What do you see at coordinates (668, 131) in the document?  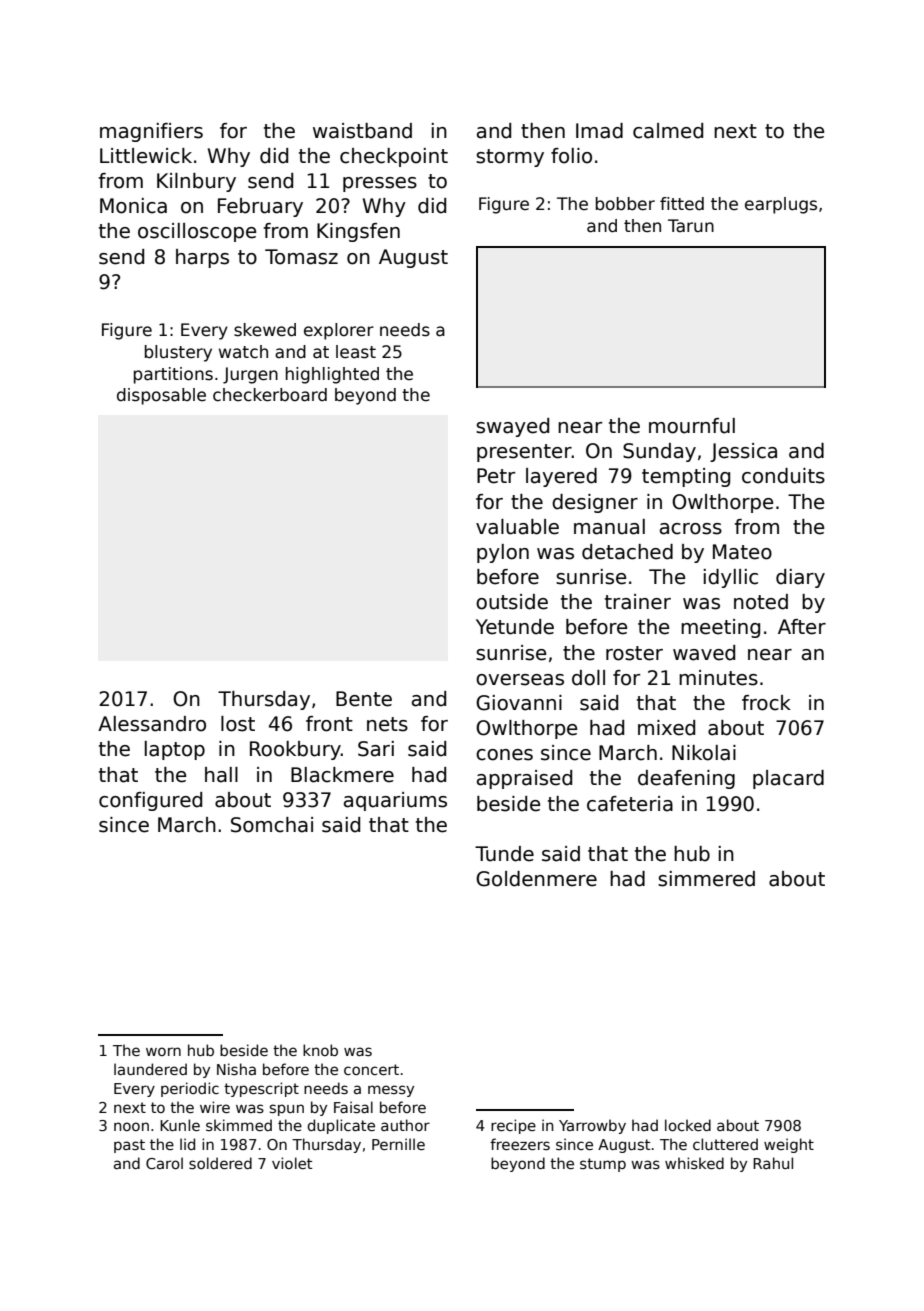 I see `calmed` at bounding box center [668, 131].
